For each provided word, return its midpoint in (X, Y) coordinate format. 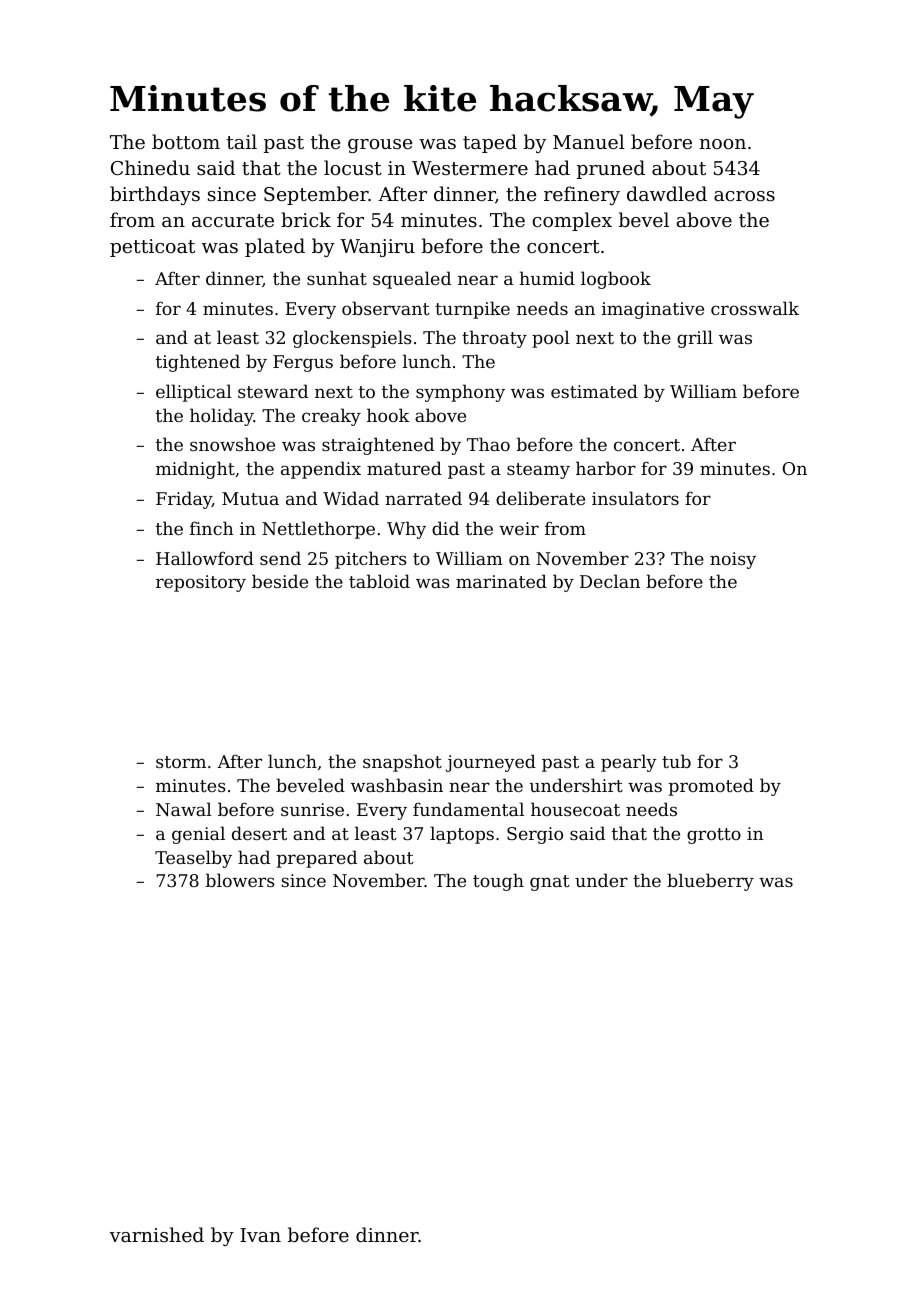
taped (490, 143)
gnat (550, 883)
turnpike (472, 310)
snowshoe (232, 444)
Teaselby (193, 859)
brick (306, 219)
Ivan (260, 1235)
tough (498, 882)
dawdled (667, 193)
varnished (156, 1234)
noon (722, 144)
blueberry (710, 882)
